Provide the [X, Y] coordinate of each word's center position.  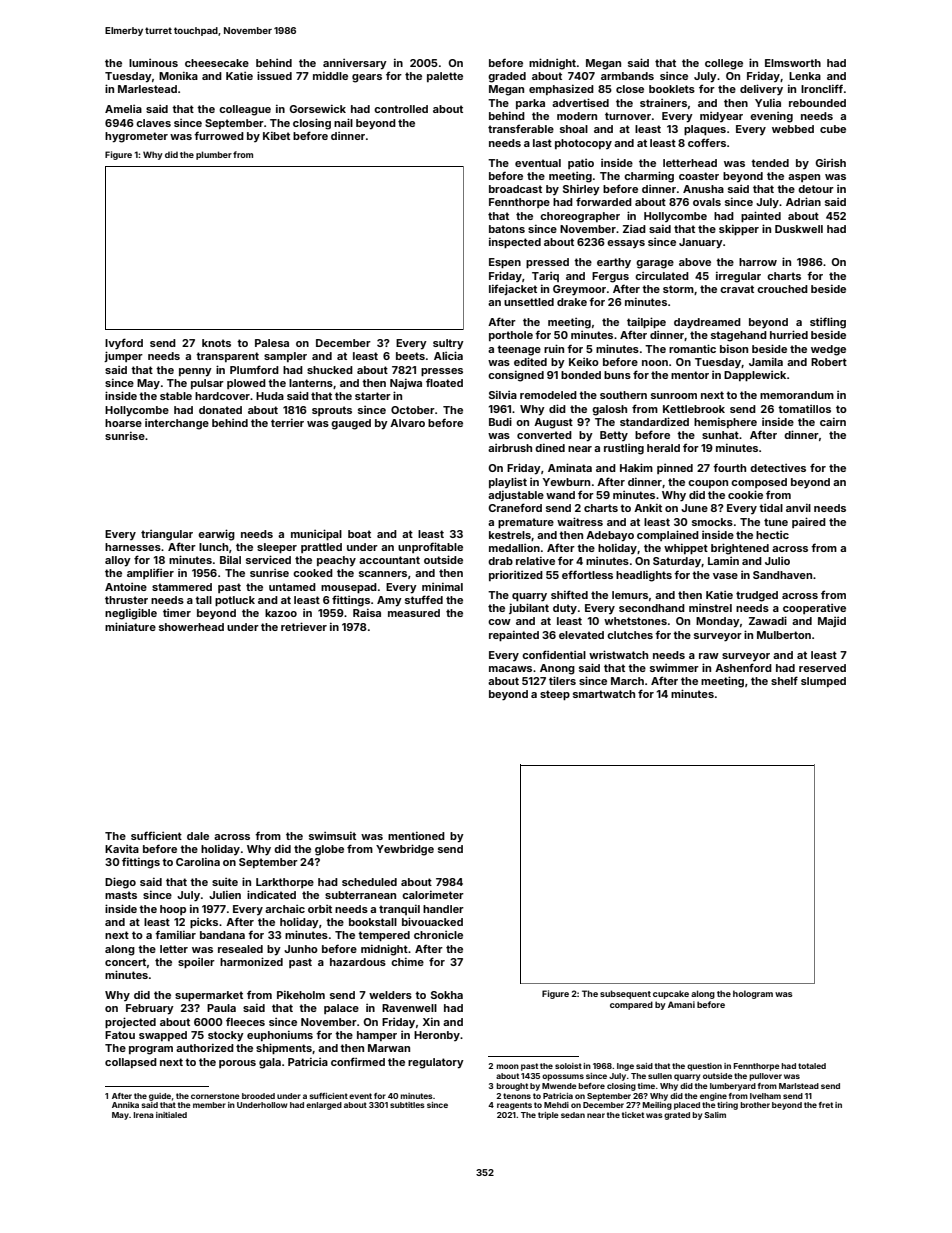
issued [274, 75]
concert [125, 962]
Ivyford [124, 344]
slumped [823, 682]
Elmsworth [793, 63]
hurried [789, 334]
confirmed [358, 1061]
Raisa [367, 613]
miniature [130, 626]
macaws [510, 669]
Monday [718, 622]
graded [507, 77]
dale [198, 836]
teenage [519, 350]
